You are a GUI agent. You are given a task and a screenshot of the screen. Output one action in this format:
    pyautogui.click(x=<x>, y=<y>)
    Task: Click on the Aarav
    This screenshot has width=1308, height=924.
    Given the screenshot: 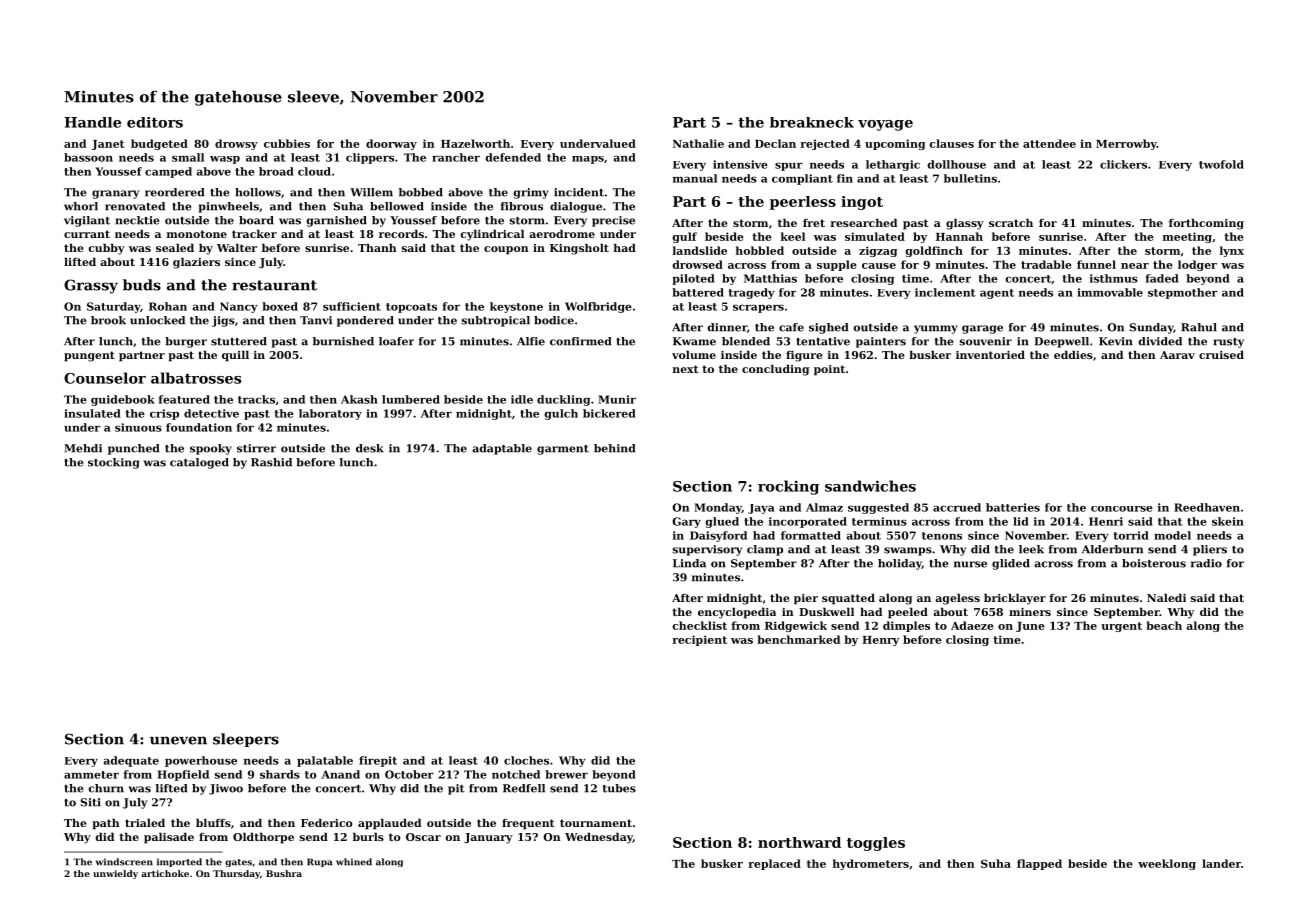 What is the action you would take?
    pyautogui.click(x=1177, y=355)
